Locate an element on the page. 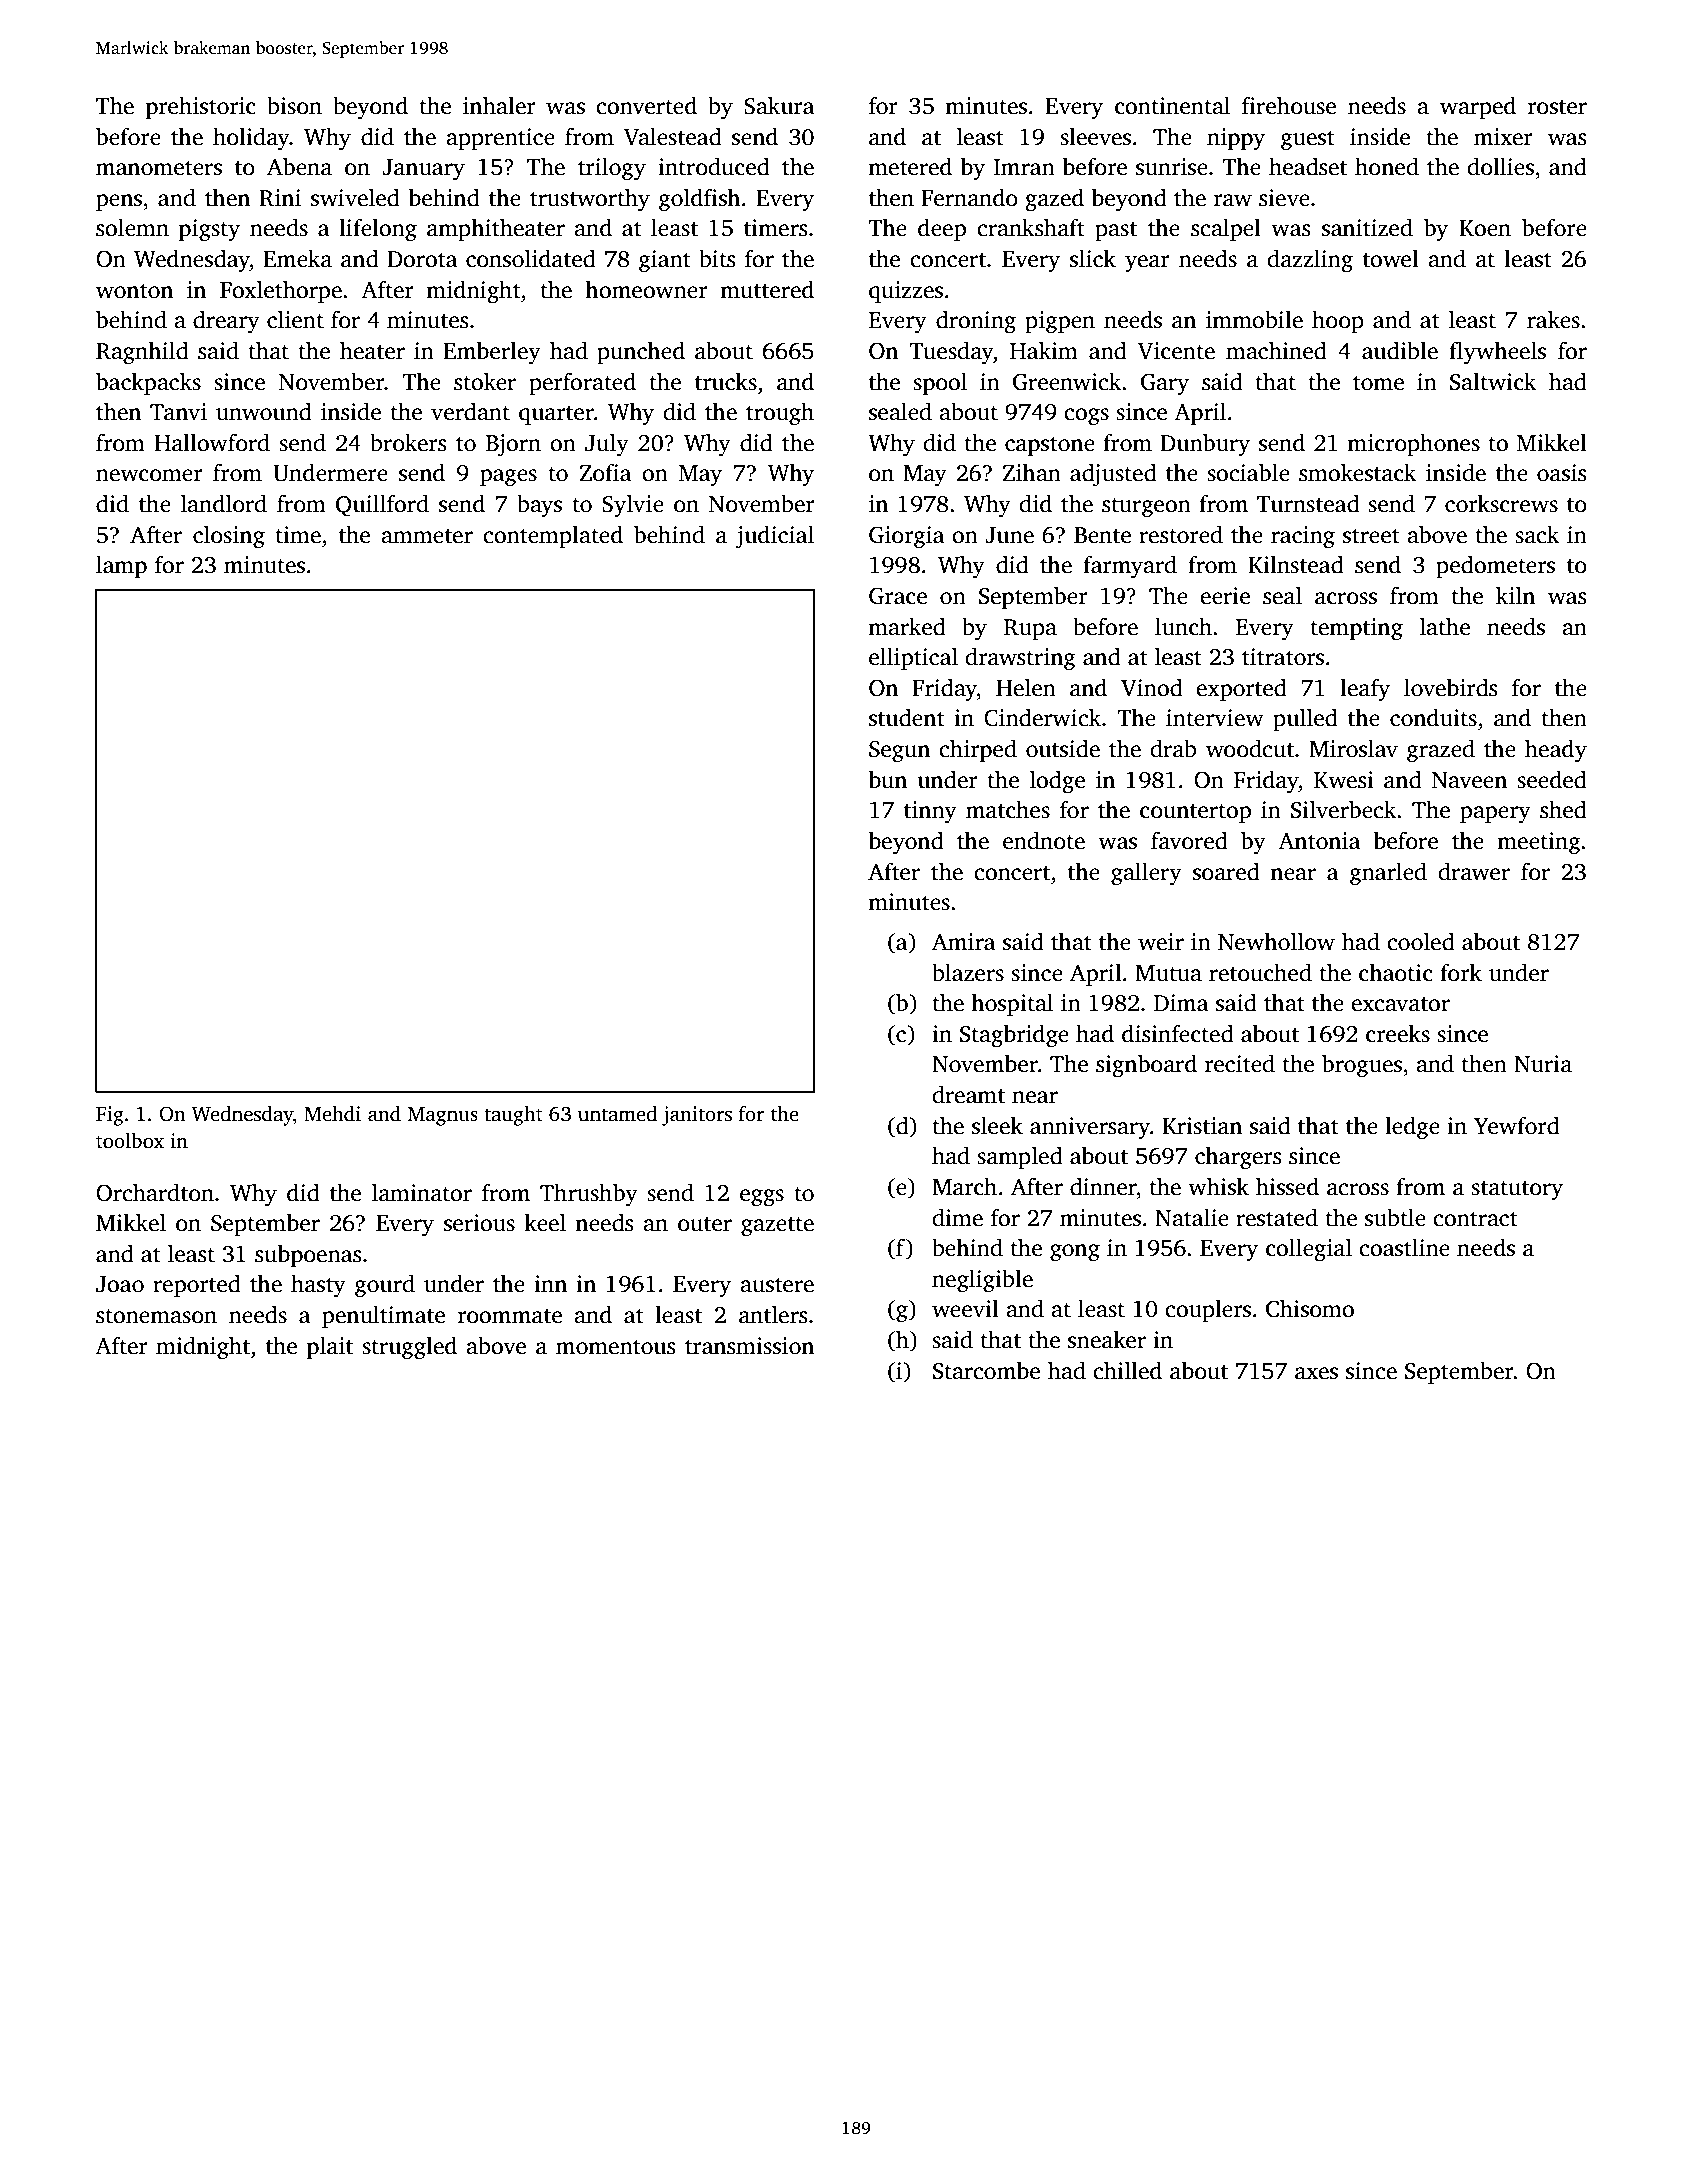 This document has width=1683, height=2178. firehouse is located at coordinates (1289, 105).
